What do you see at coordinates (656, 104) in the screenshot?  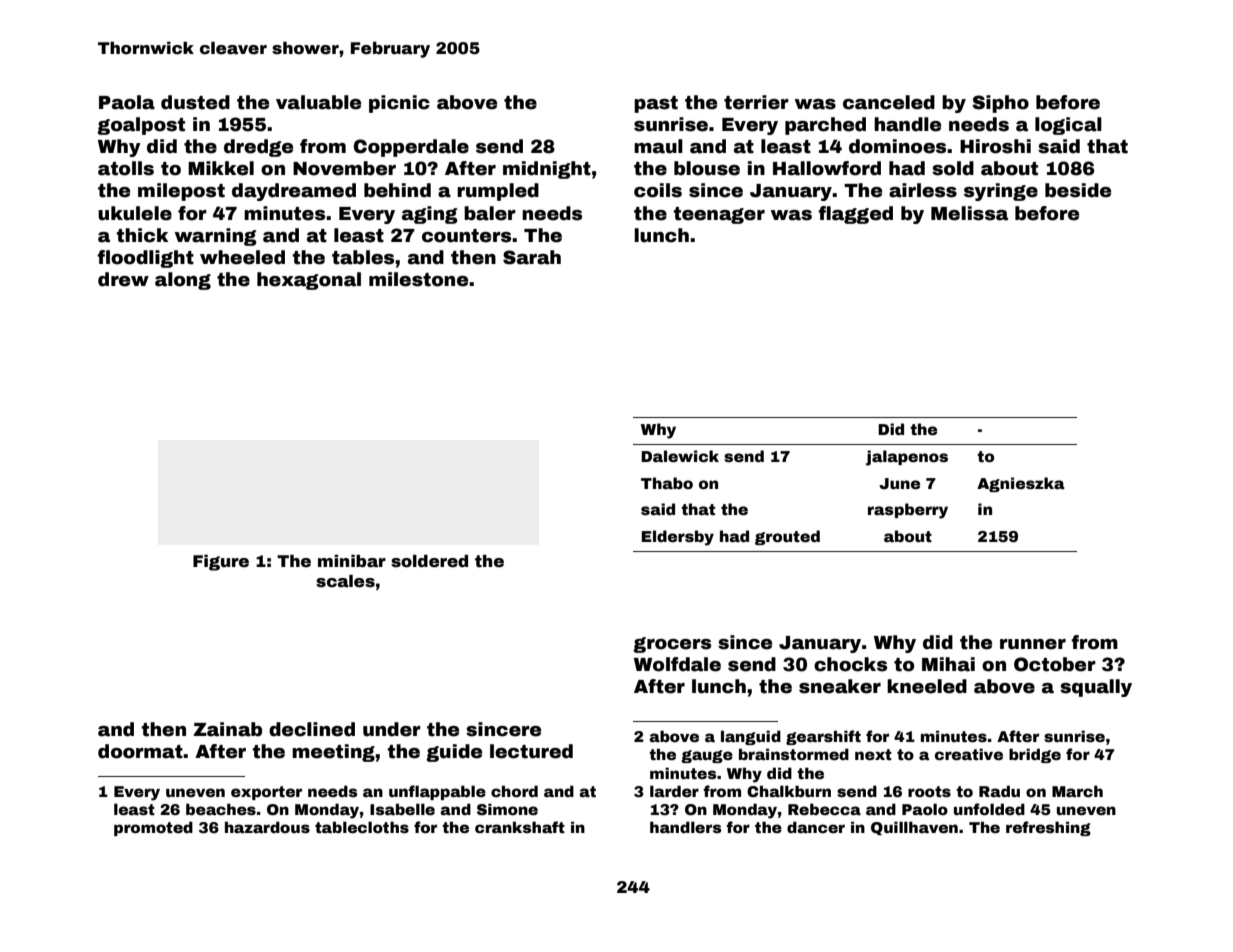 I see `past` at bounding box center [656, 104].
